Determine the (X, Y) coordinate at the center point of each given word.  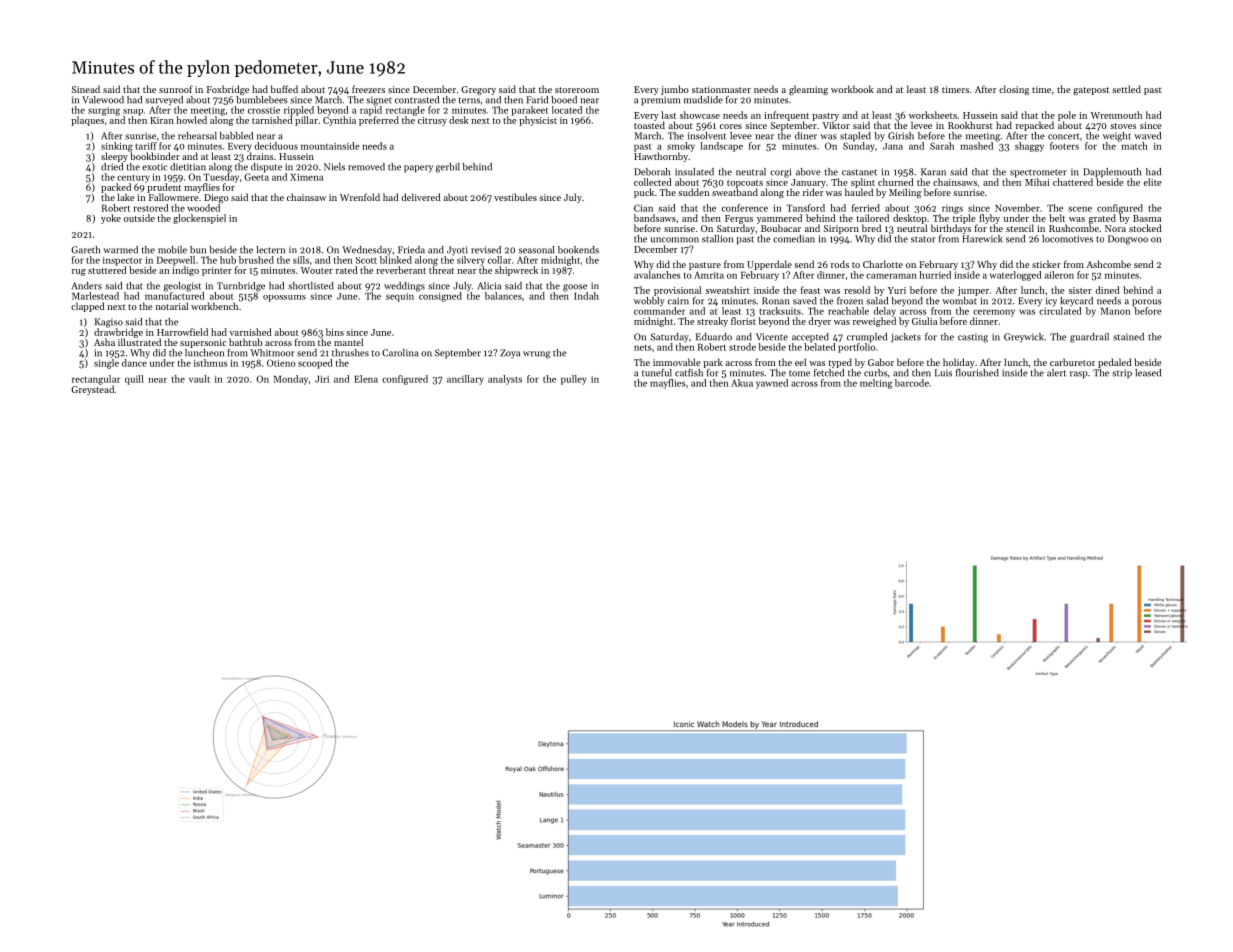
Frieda (411, 250)
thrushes (350, 353)
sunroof (176, 89)
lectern (270, 250)
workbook (852, 89)
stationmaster (721, 89)
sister (1080, 290)
